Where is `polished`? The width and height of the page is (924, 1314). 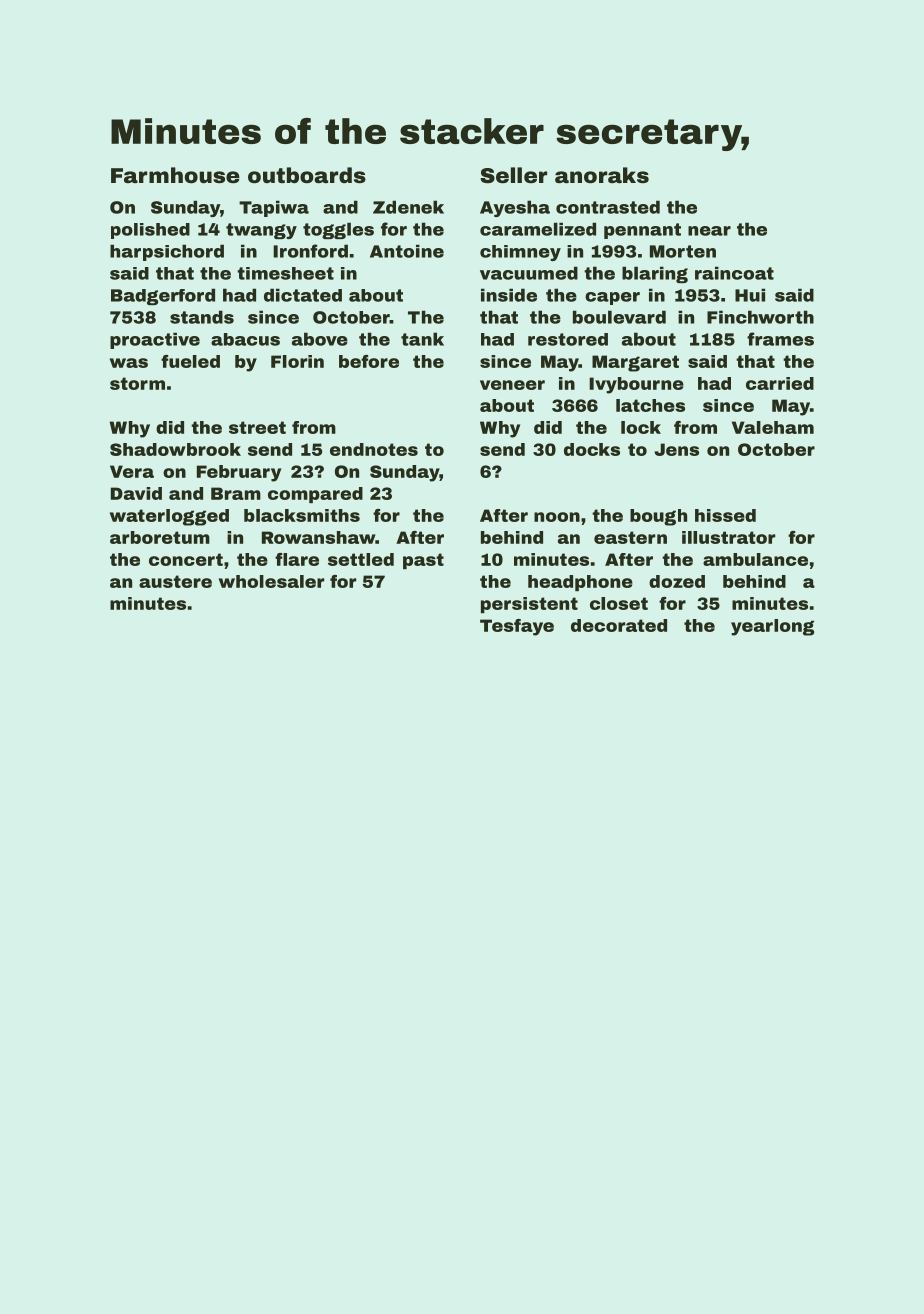
polished is located at coordinates (150, 231).
